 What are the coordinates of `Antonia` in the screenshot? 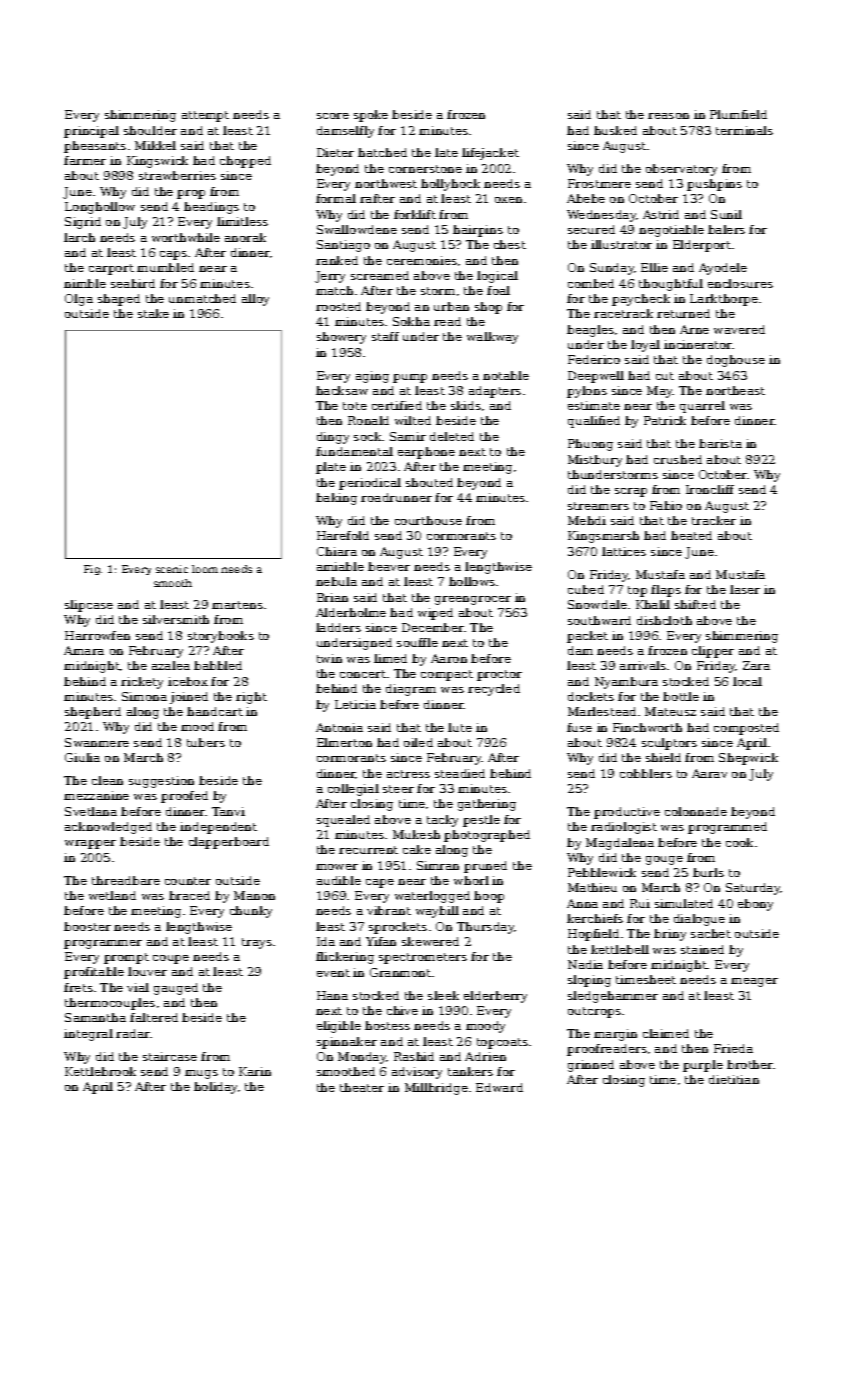 It's located at (339, 727).
